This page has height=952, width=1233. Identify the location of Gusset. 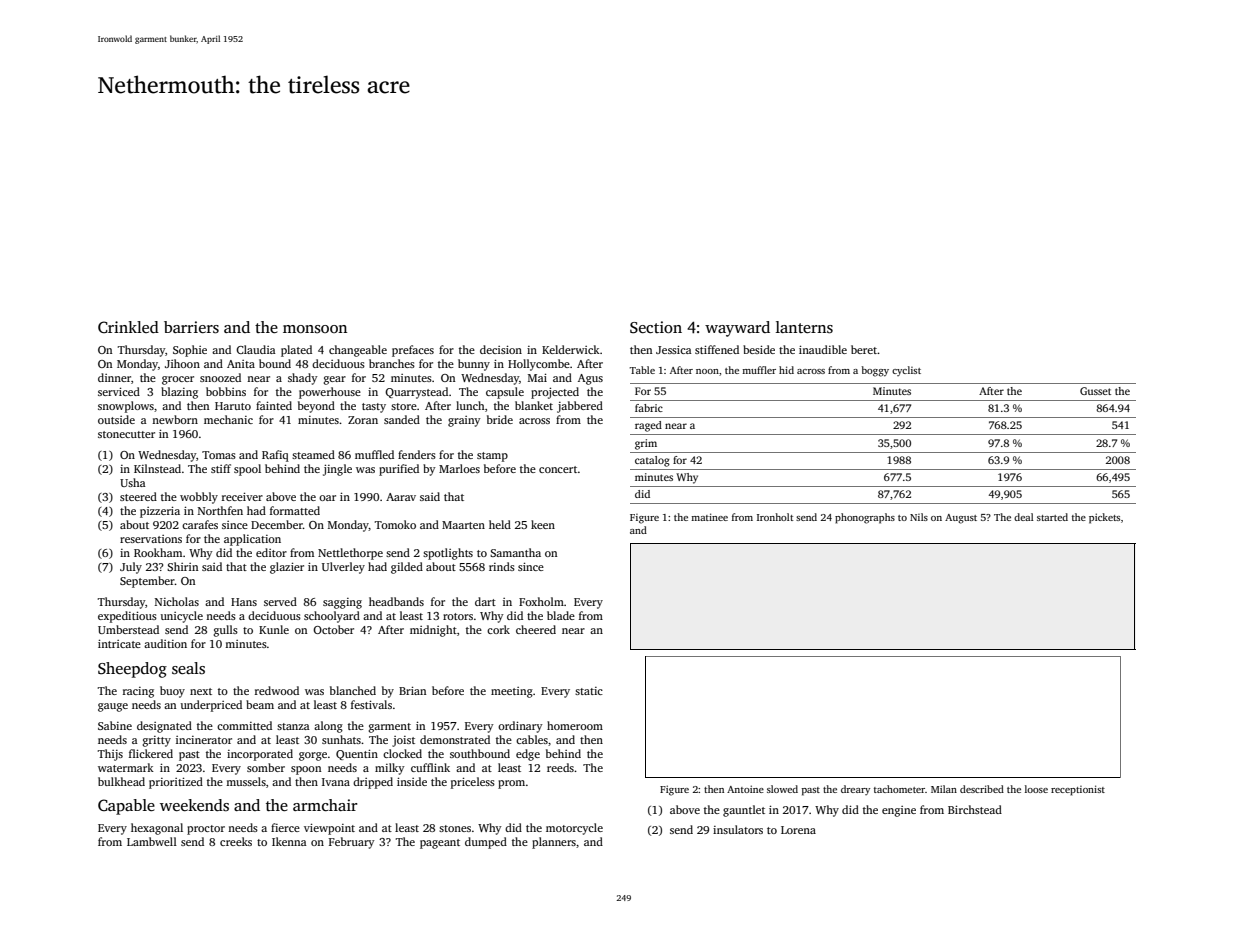
(1095, 391).
